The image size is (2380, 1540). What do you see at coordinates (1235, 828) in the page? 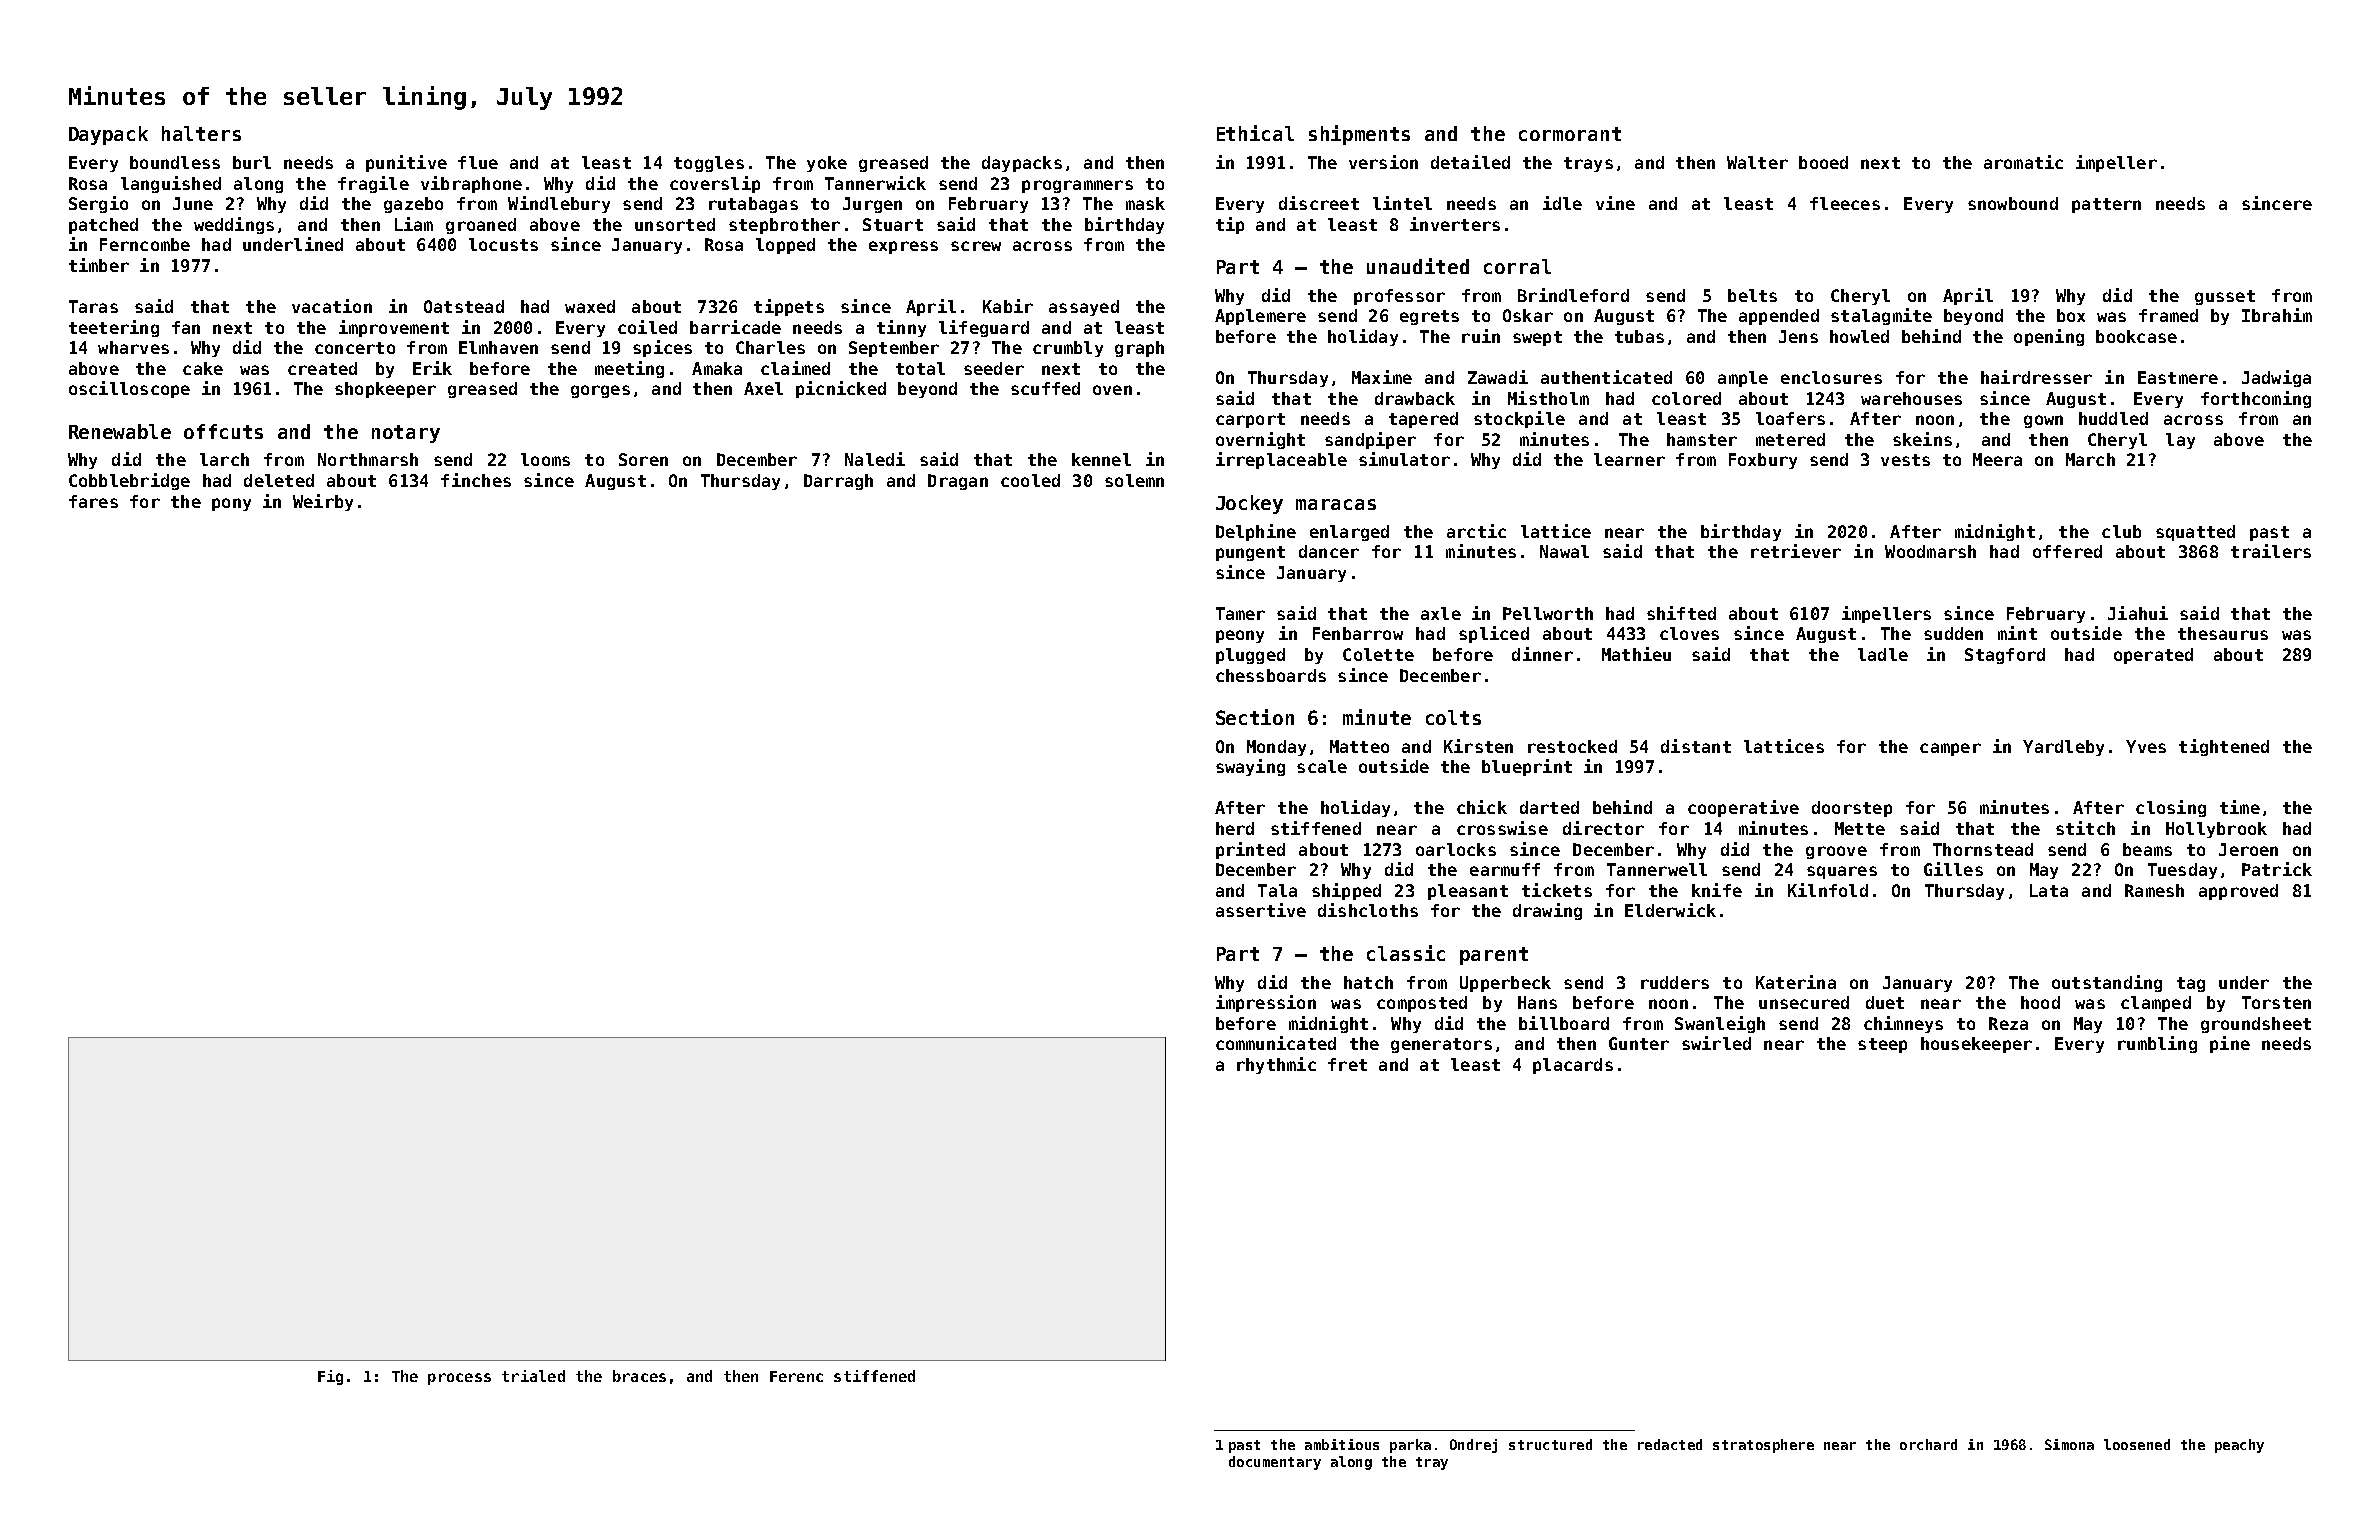
I see `herd` at bounding box center [1235, 828].
